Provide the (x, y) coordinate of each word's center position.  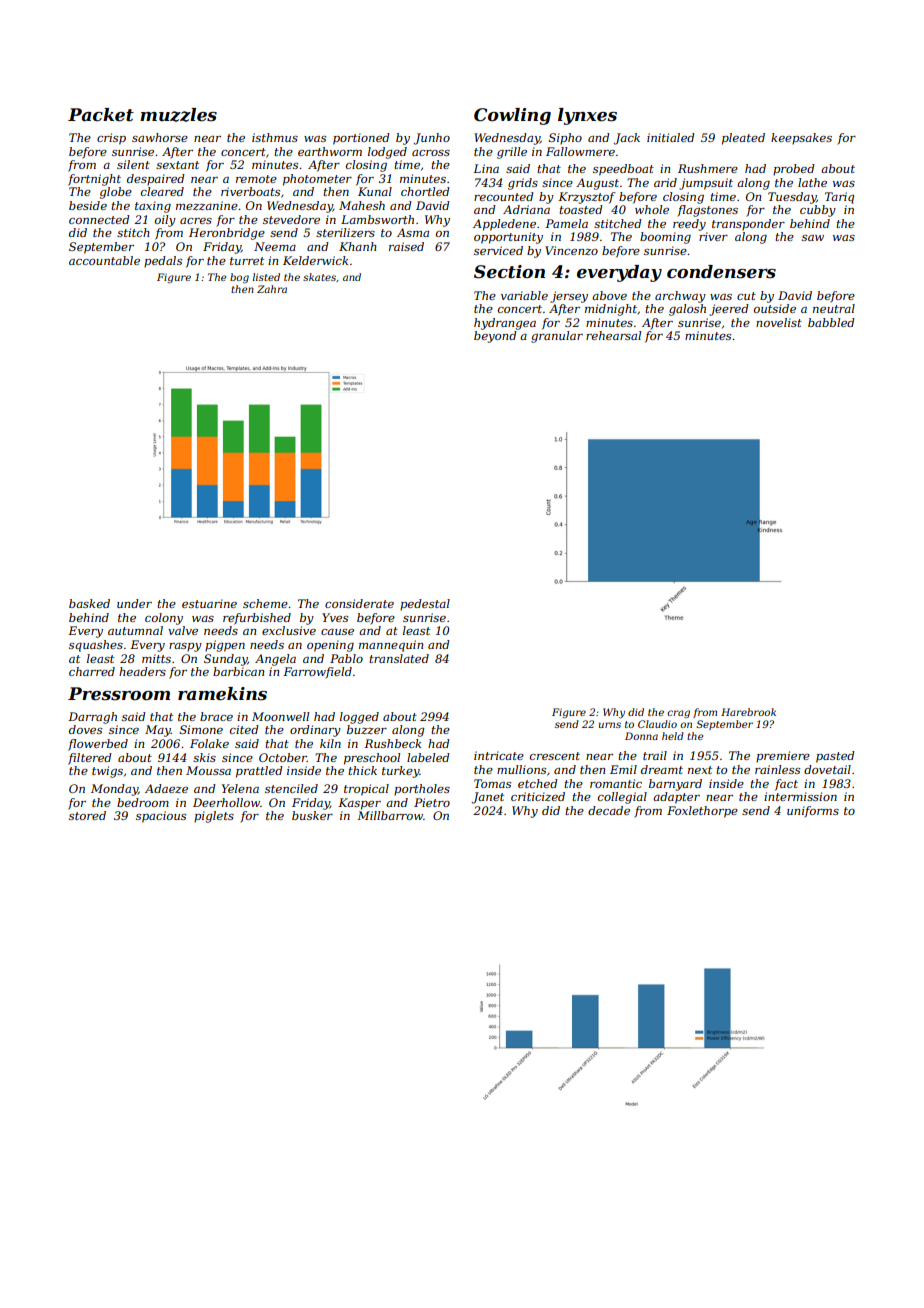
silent (133, 164)
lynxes (587, 116)
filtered (90, 759)
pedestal (425, 605)
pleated (743, 139)
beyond (495, 337)
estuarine (209, 603)
